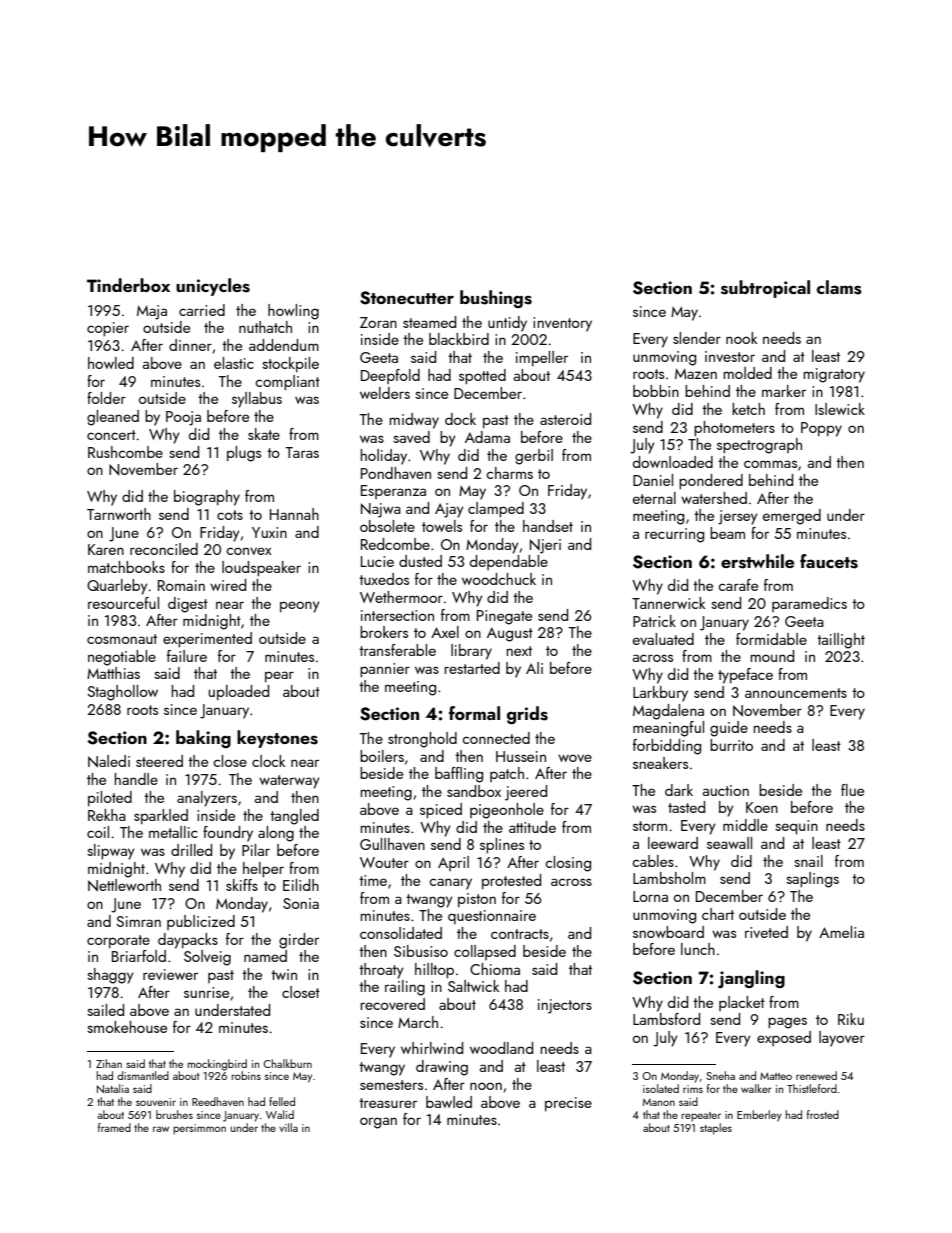 The image size is (952, 1233). I want to click on sunrise, so click(206, 992).
